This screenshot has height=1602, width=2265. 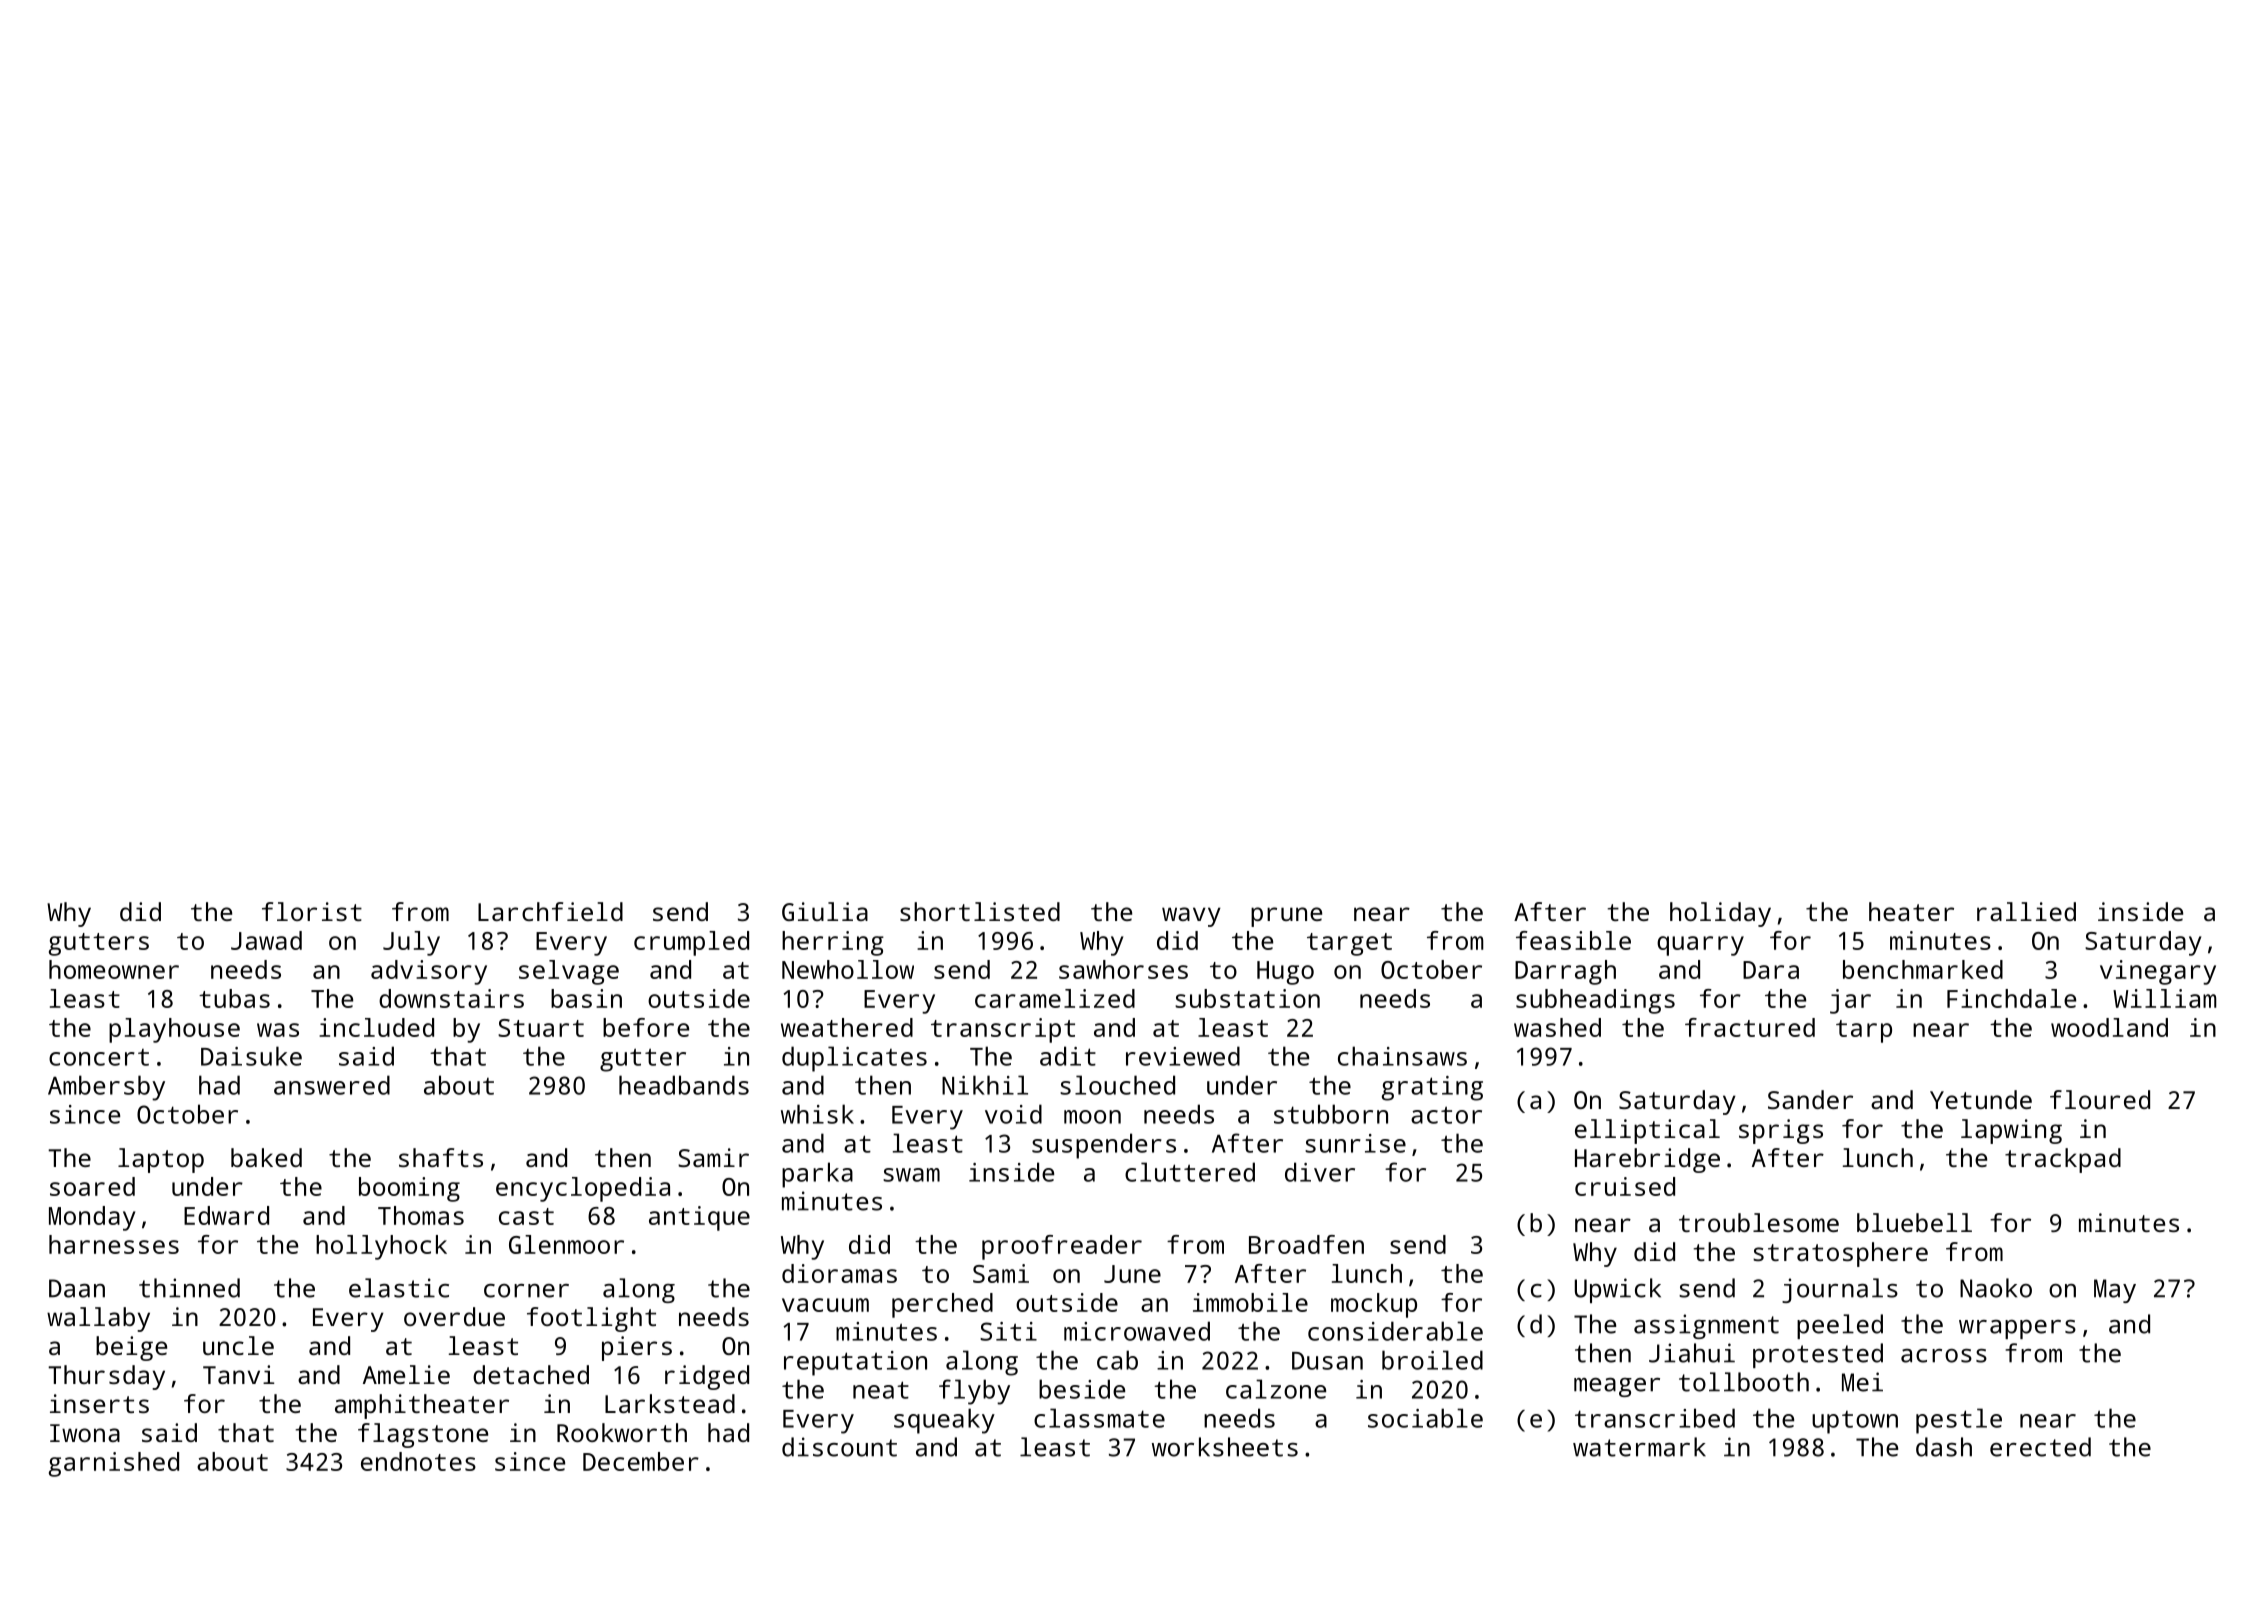 I want to click on feasible, so click(x=1573, y=940).
